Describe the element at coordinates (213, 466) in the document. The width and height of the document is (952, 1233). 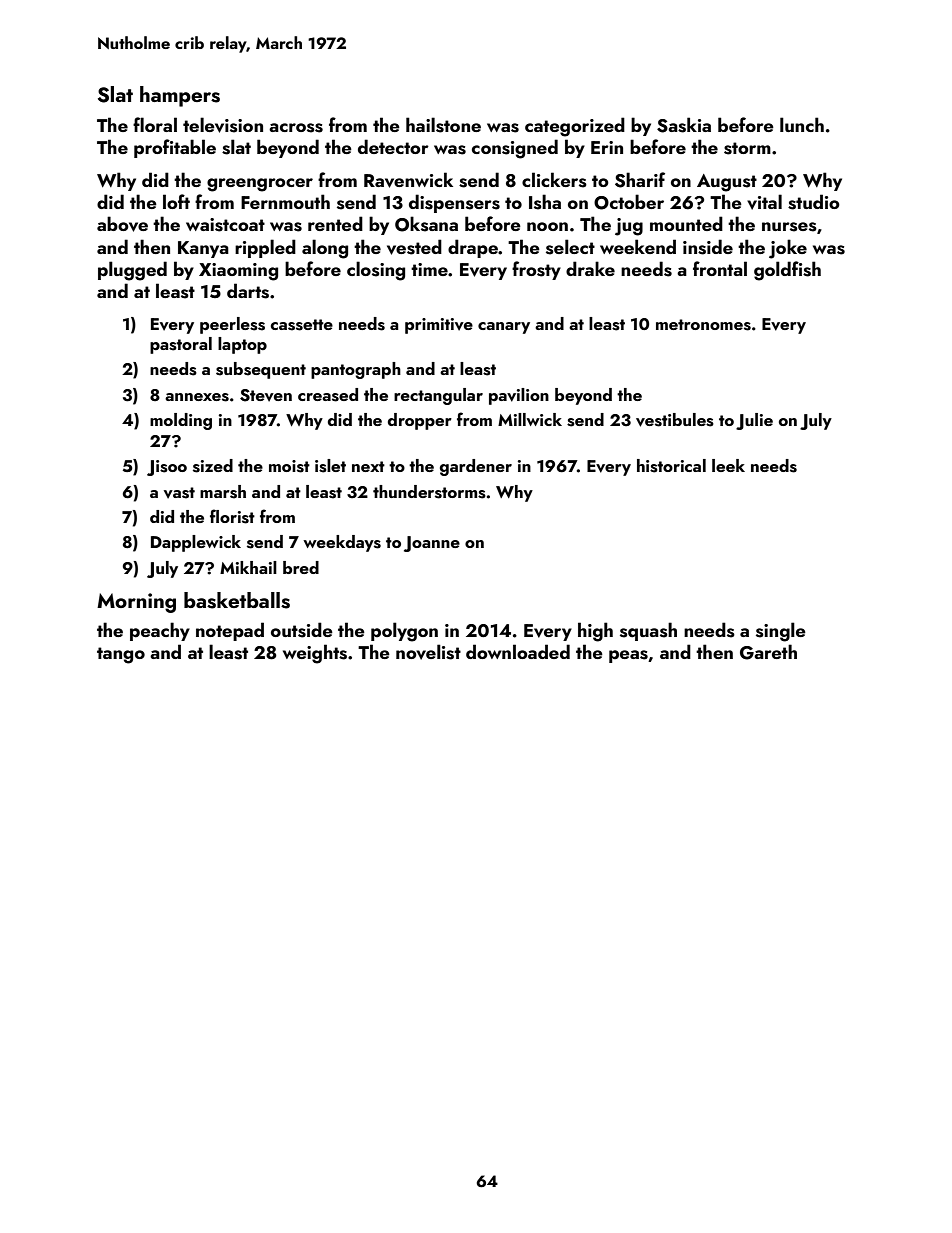
I see `sized` at that location.
